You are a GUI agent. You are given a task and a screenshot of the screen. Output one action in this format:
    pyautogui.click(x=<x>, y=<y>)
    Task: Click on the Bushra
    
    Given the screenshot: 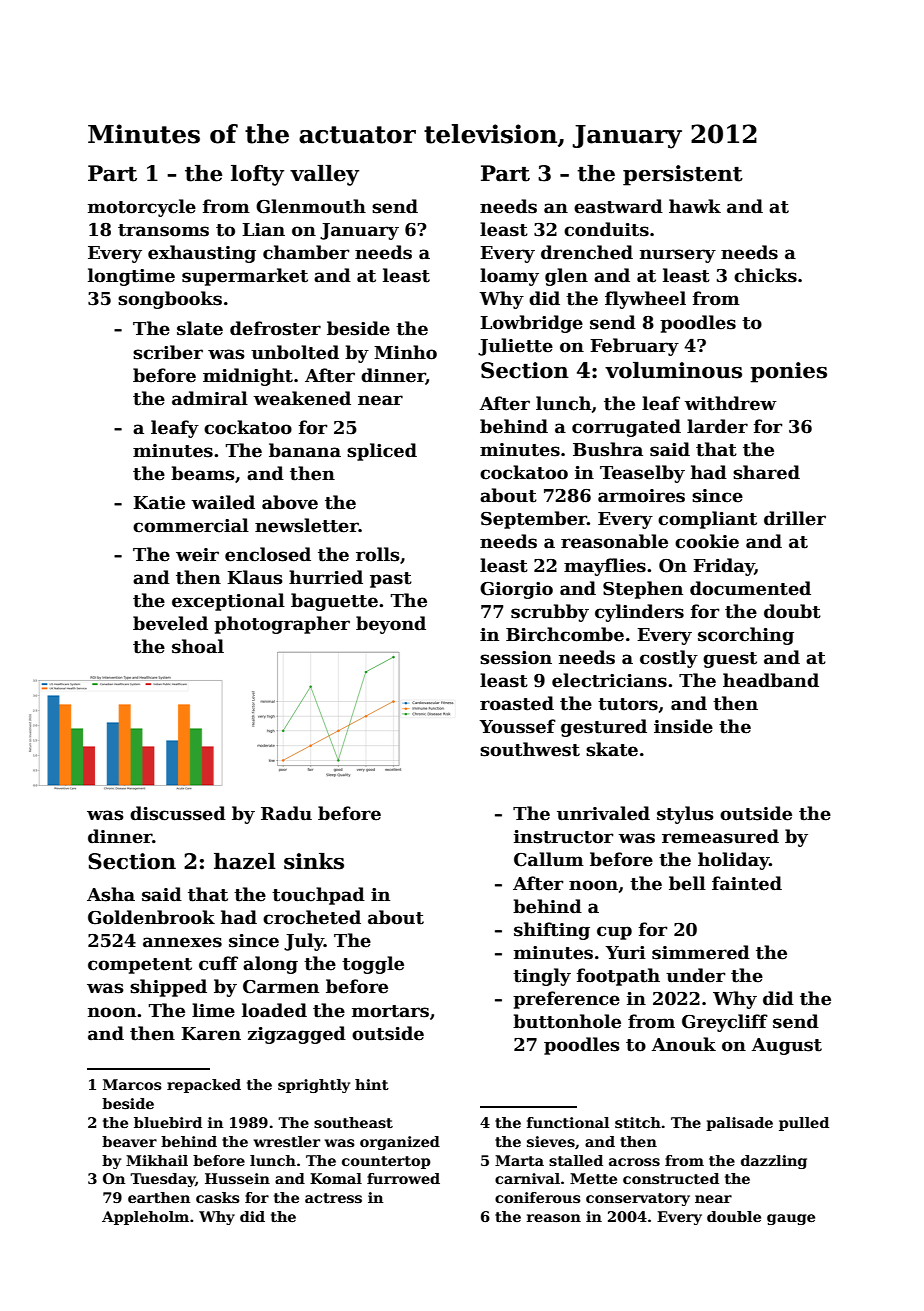 What is the action you would take?
    pyautogui.click(x=608, y=449)
